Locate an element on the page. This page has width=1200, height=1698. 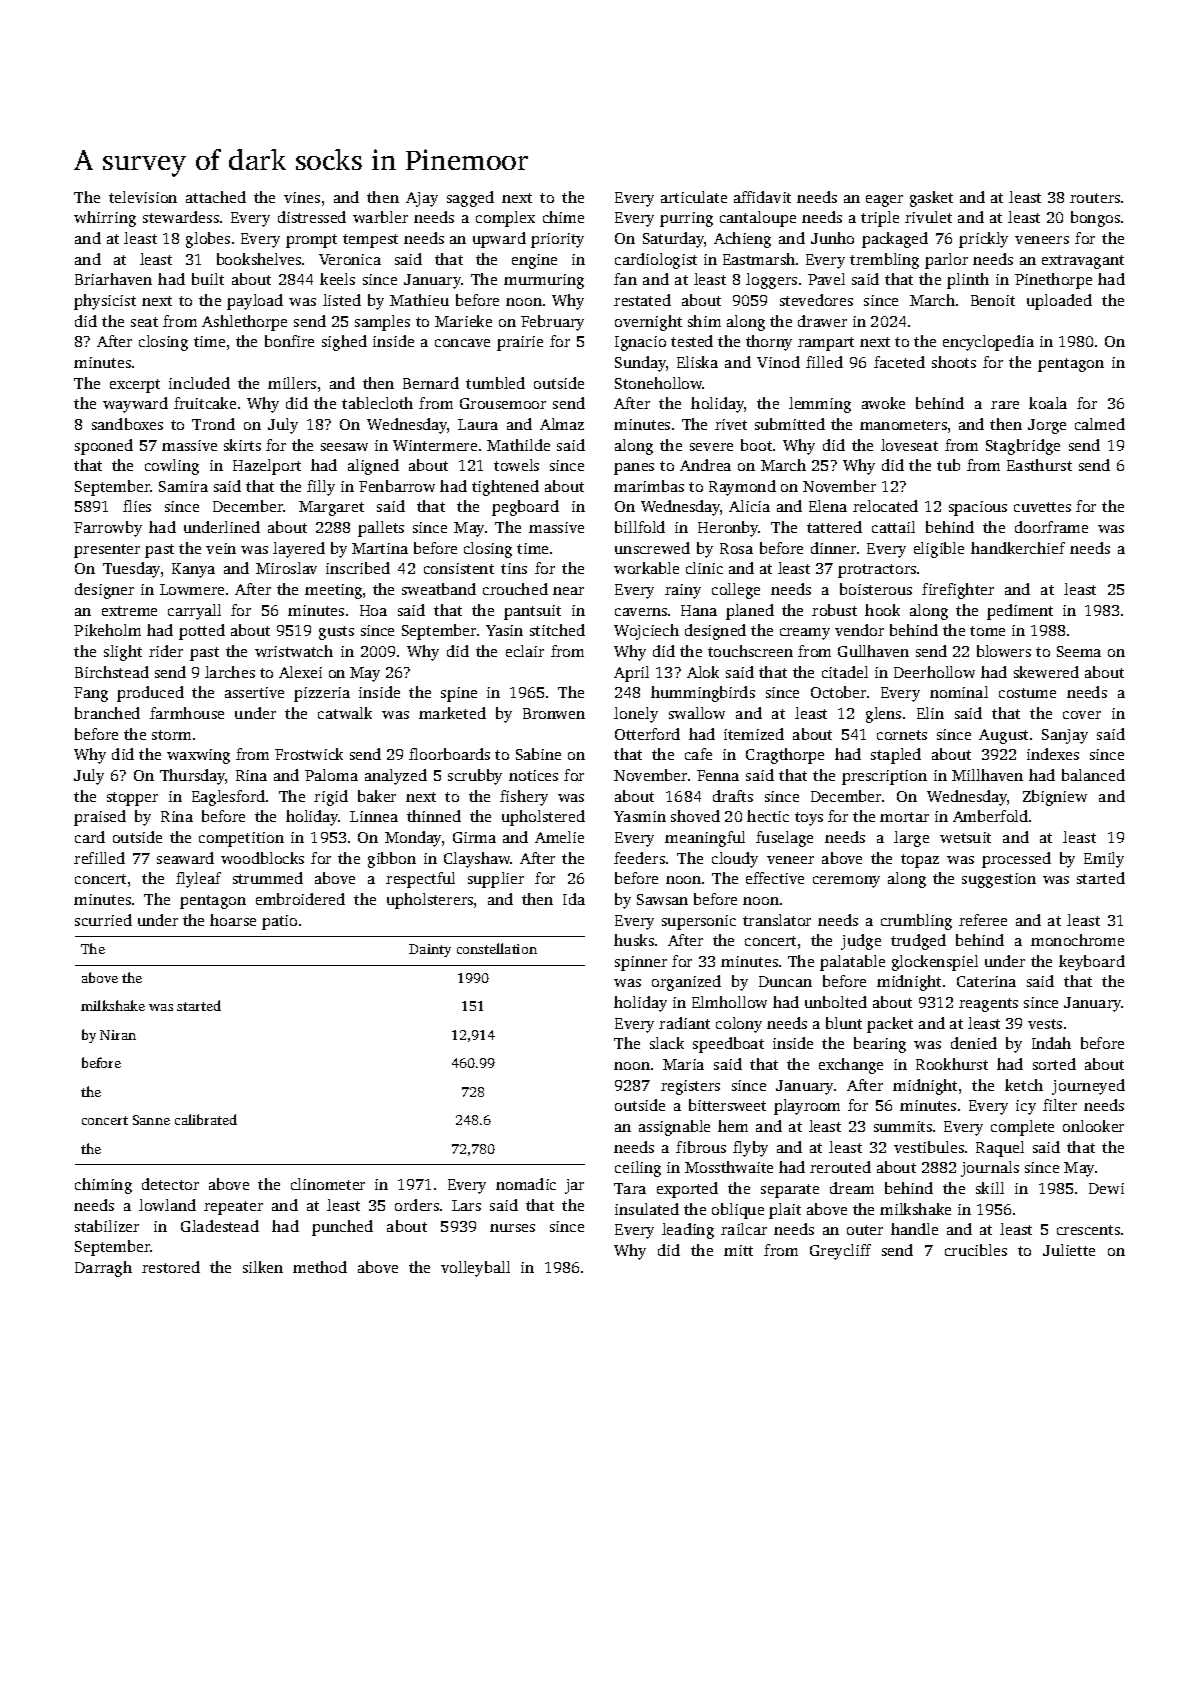
Pinethorpe is located at coordinates (1053, 281).
